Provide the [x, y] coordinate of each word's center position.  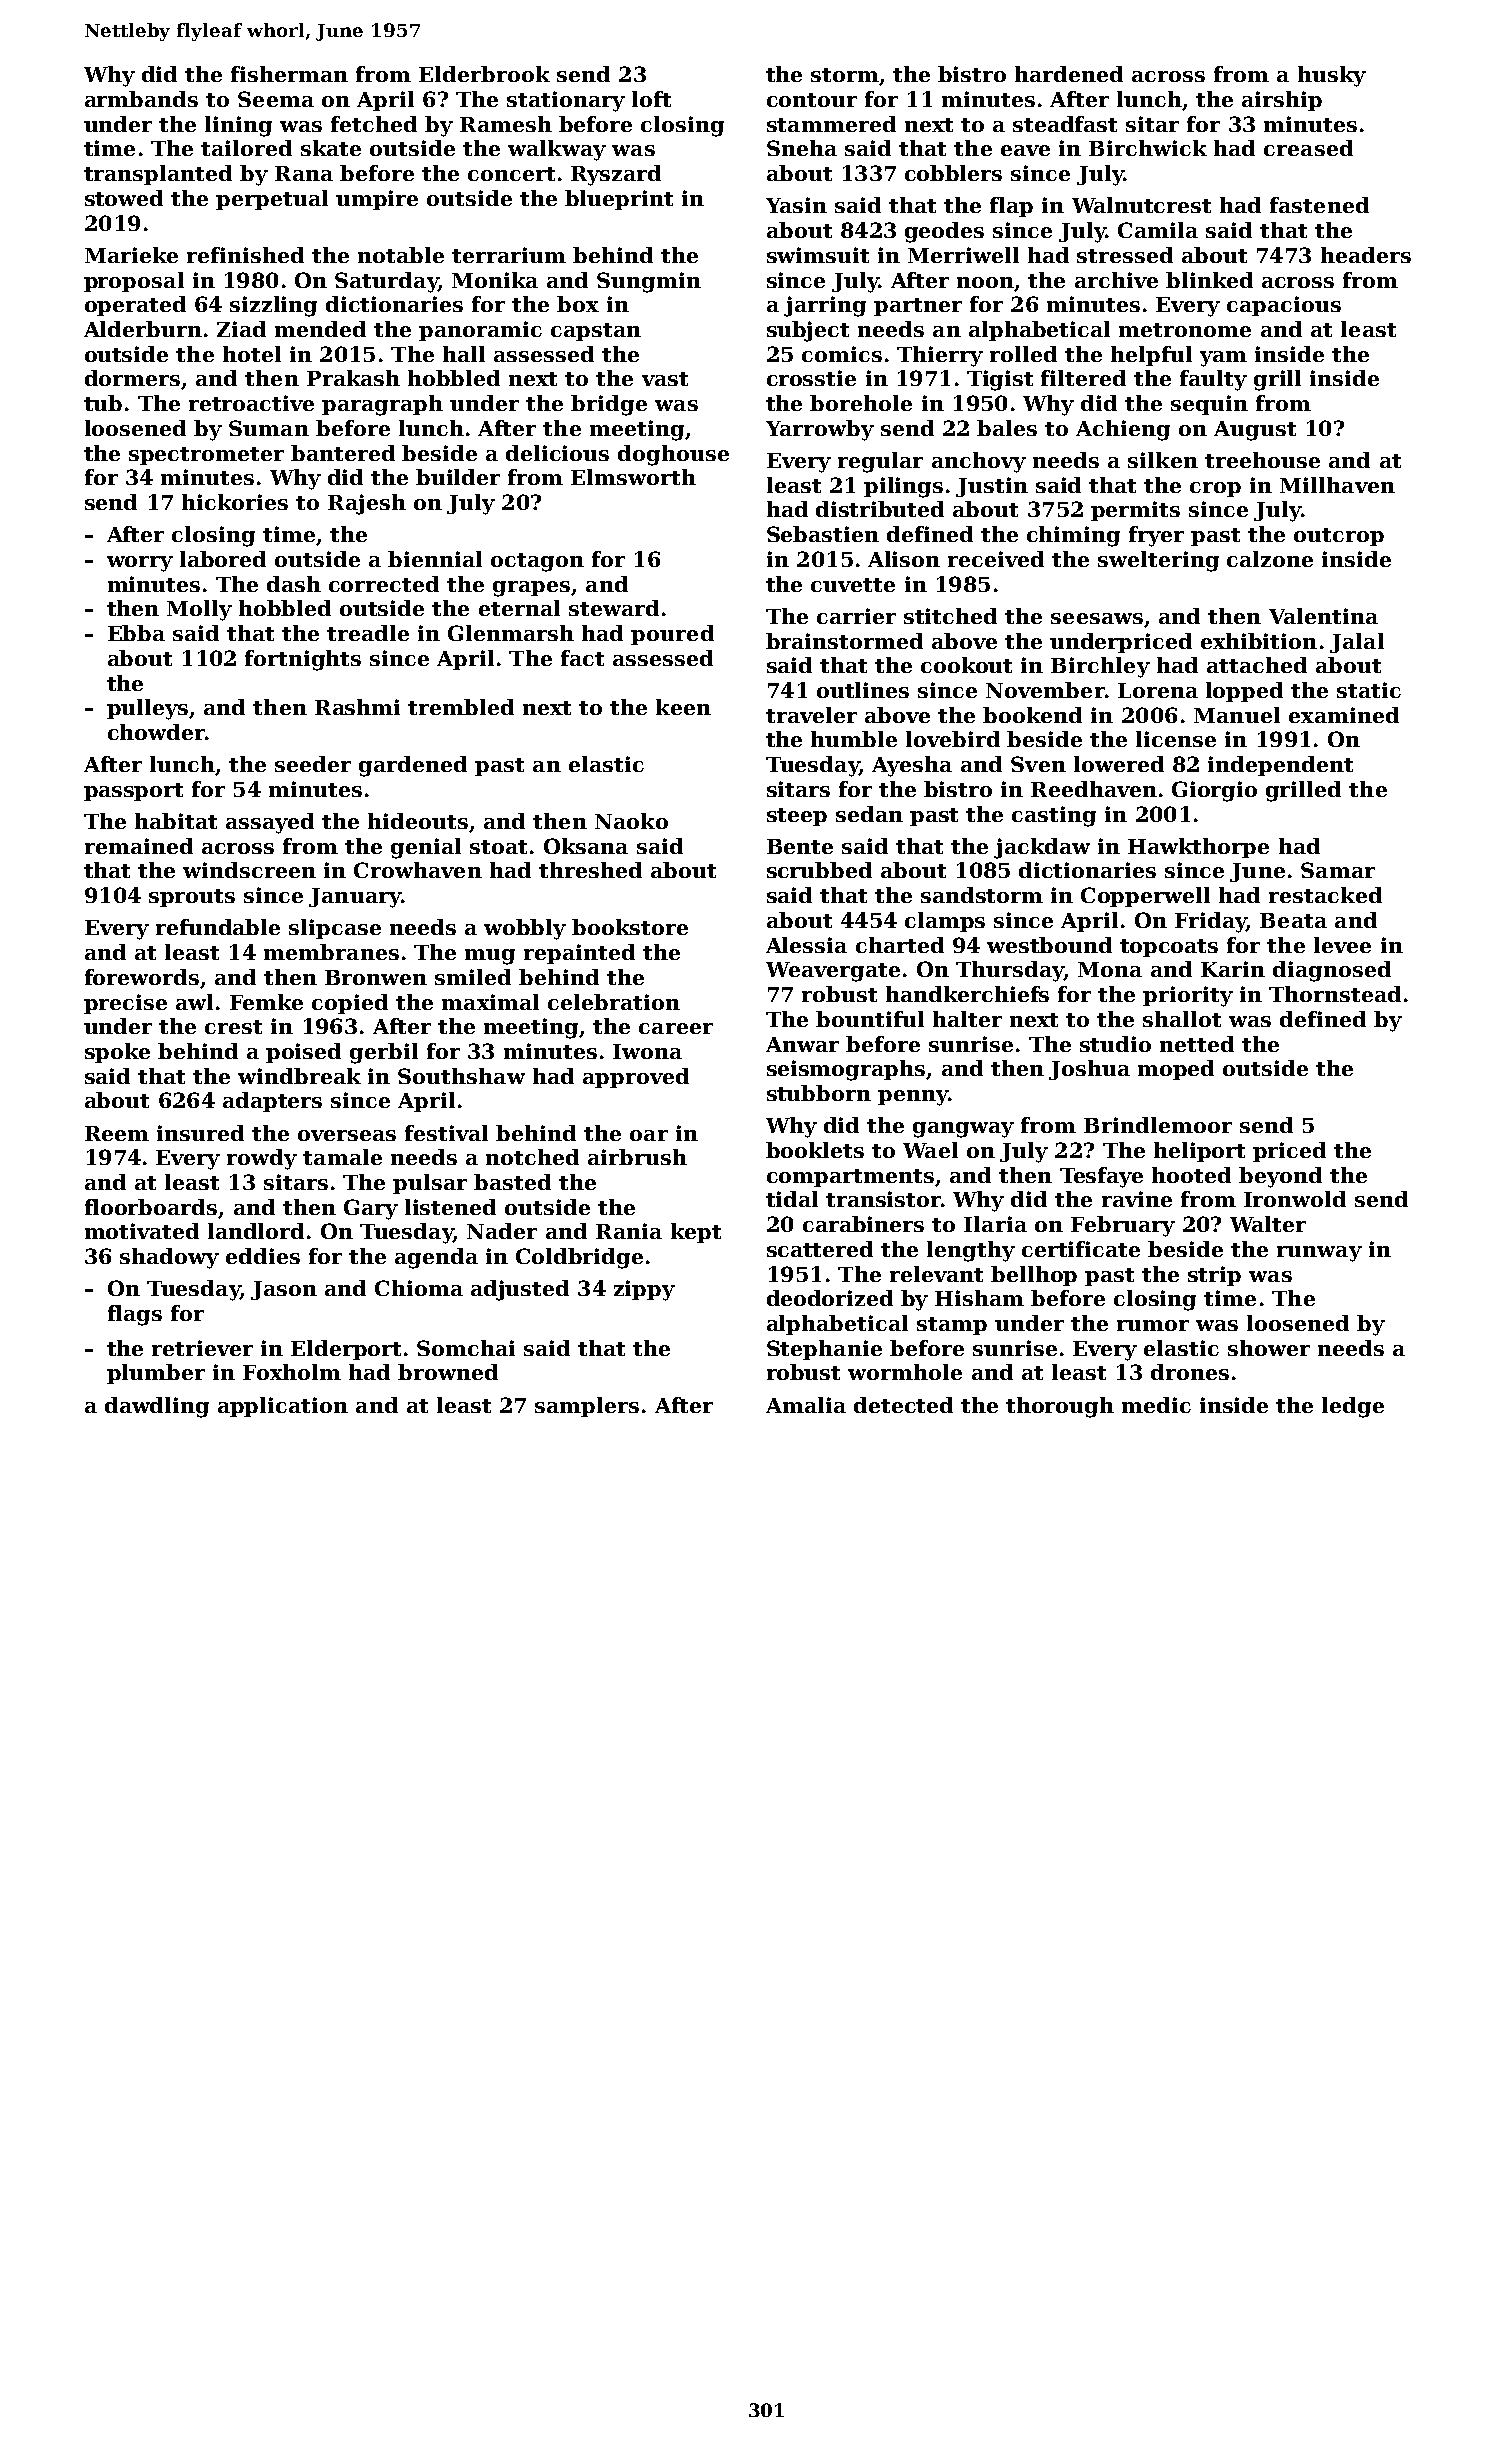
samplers [587, 1407]
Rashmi [357, 707]
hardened [1069, 74]
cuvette [853, 585]
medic [1156, 1405]
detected [903, 1405]
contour [812, 100]
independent [1280, 766]
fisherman [289, 74]
